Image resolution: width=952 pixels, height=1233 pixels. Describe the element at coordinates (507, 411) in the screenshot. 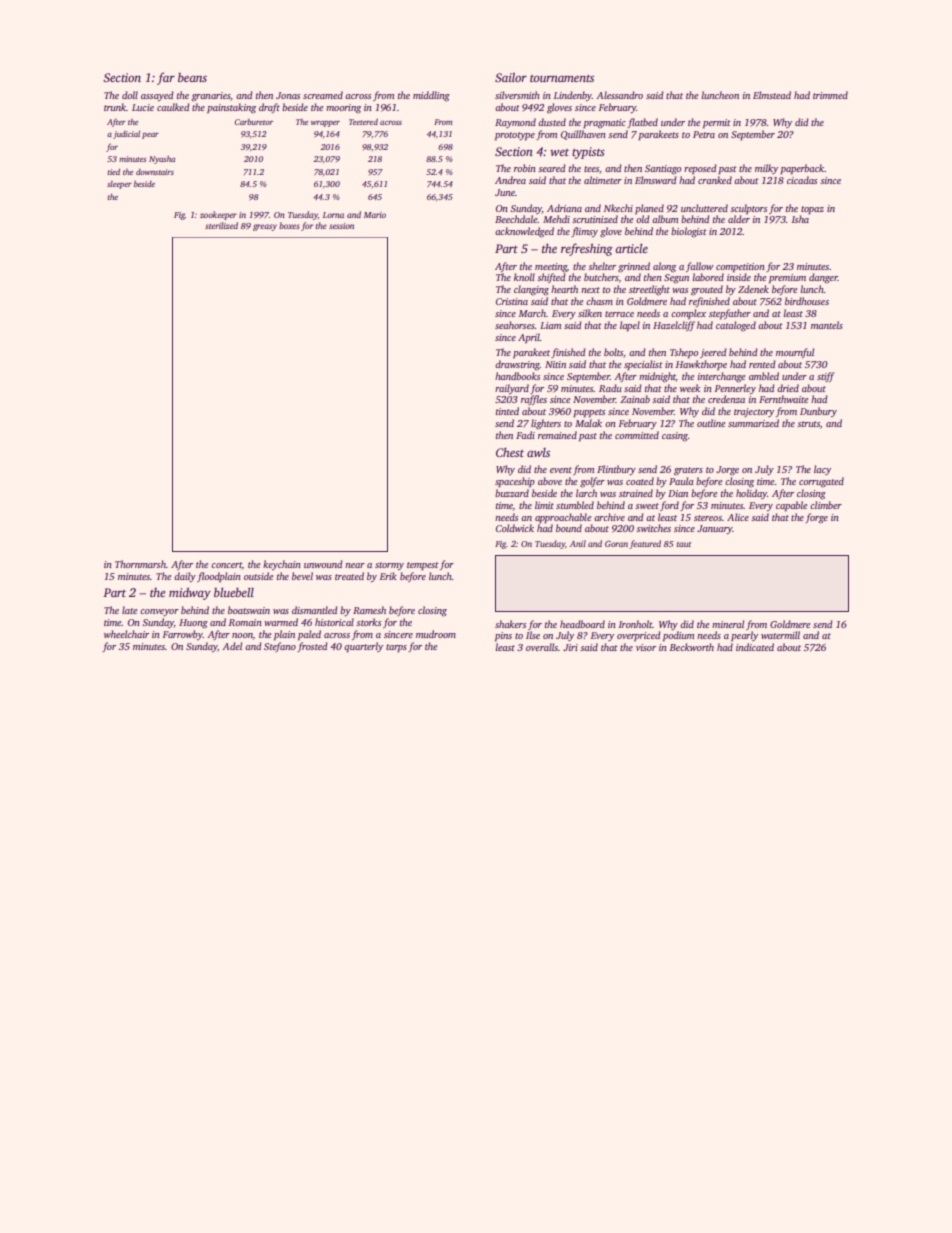

I see `tinted` at that location.
